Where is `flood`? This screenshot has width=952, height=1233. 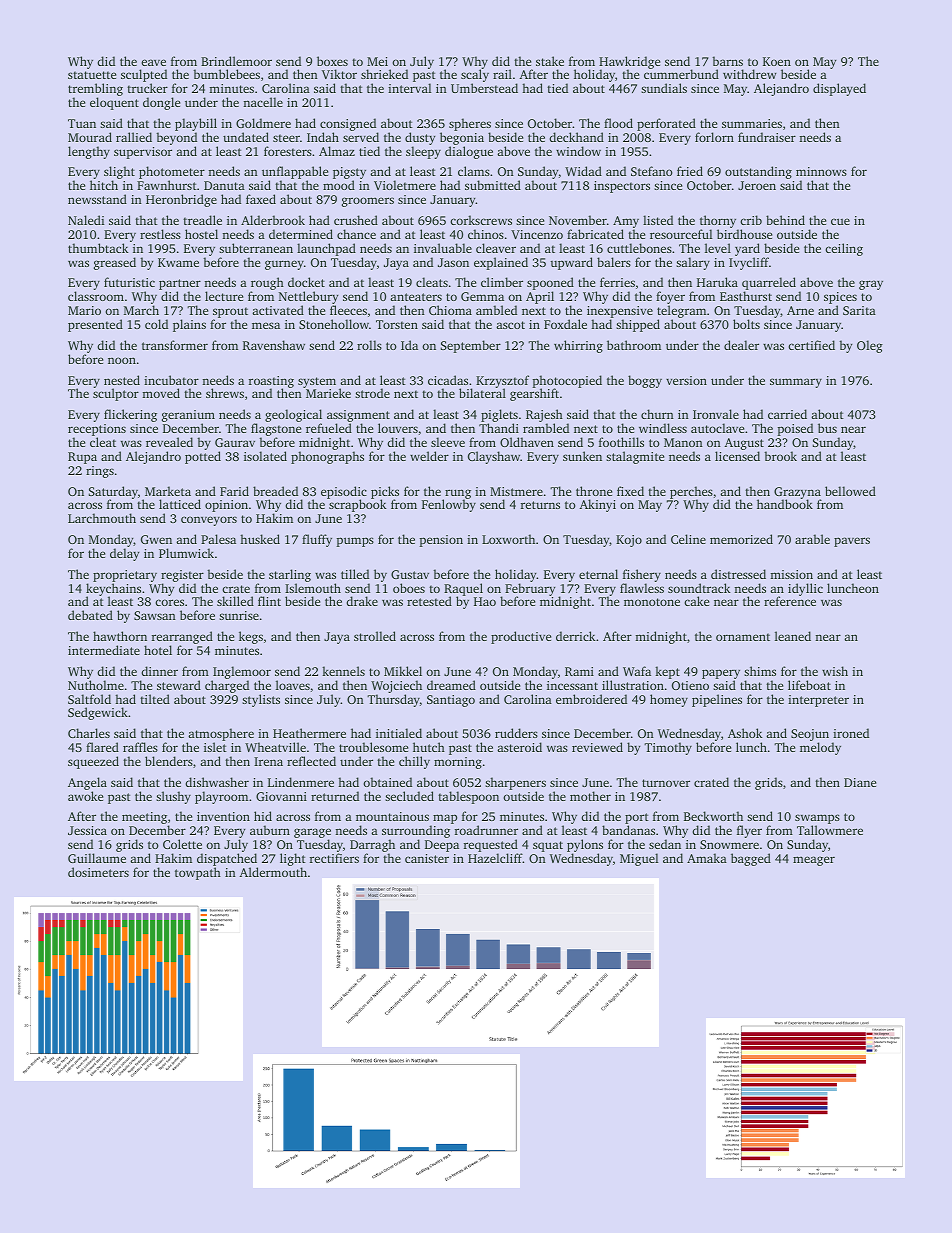 flood is located at coordinates (618, 123).
